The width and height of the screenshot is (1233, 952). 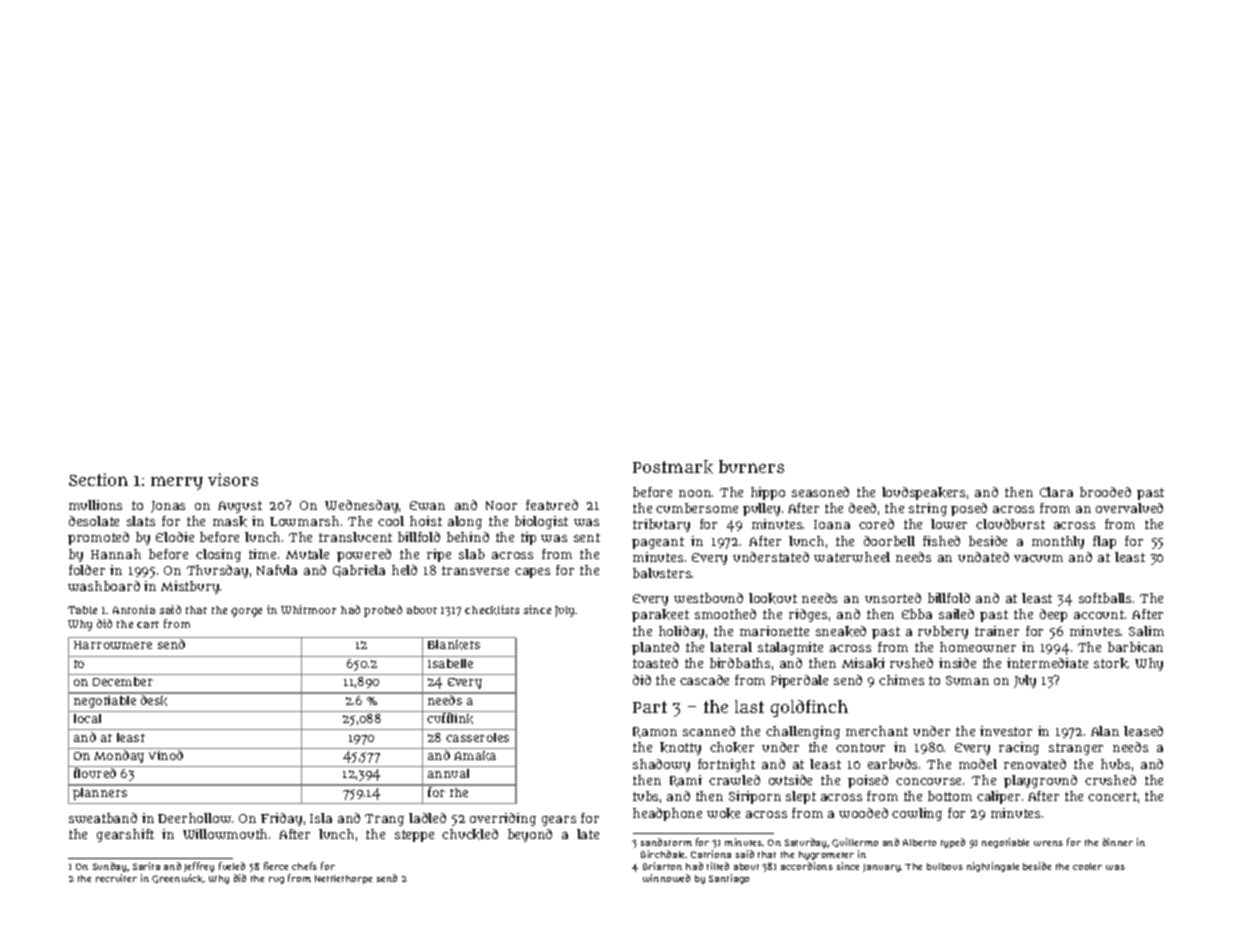 I want to click on visors, so click(x=233, y=479).
